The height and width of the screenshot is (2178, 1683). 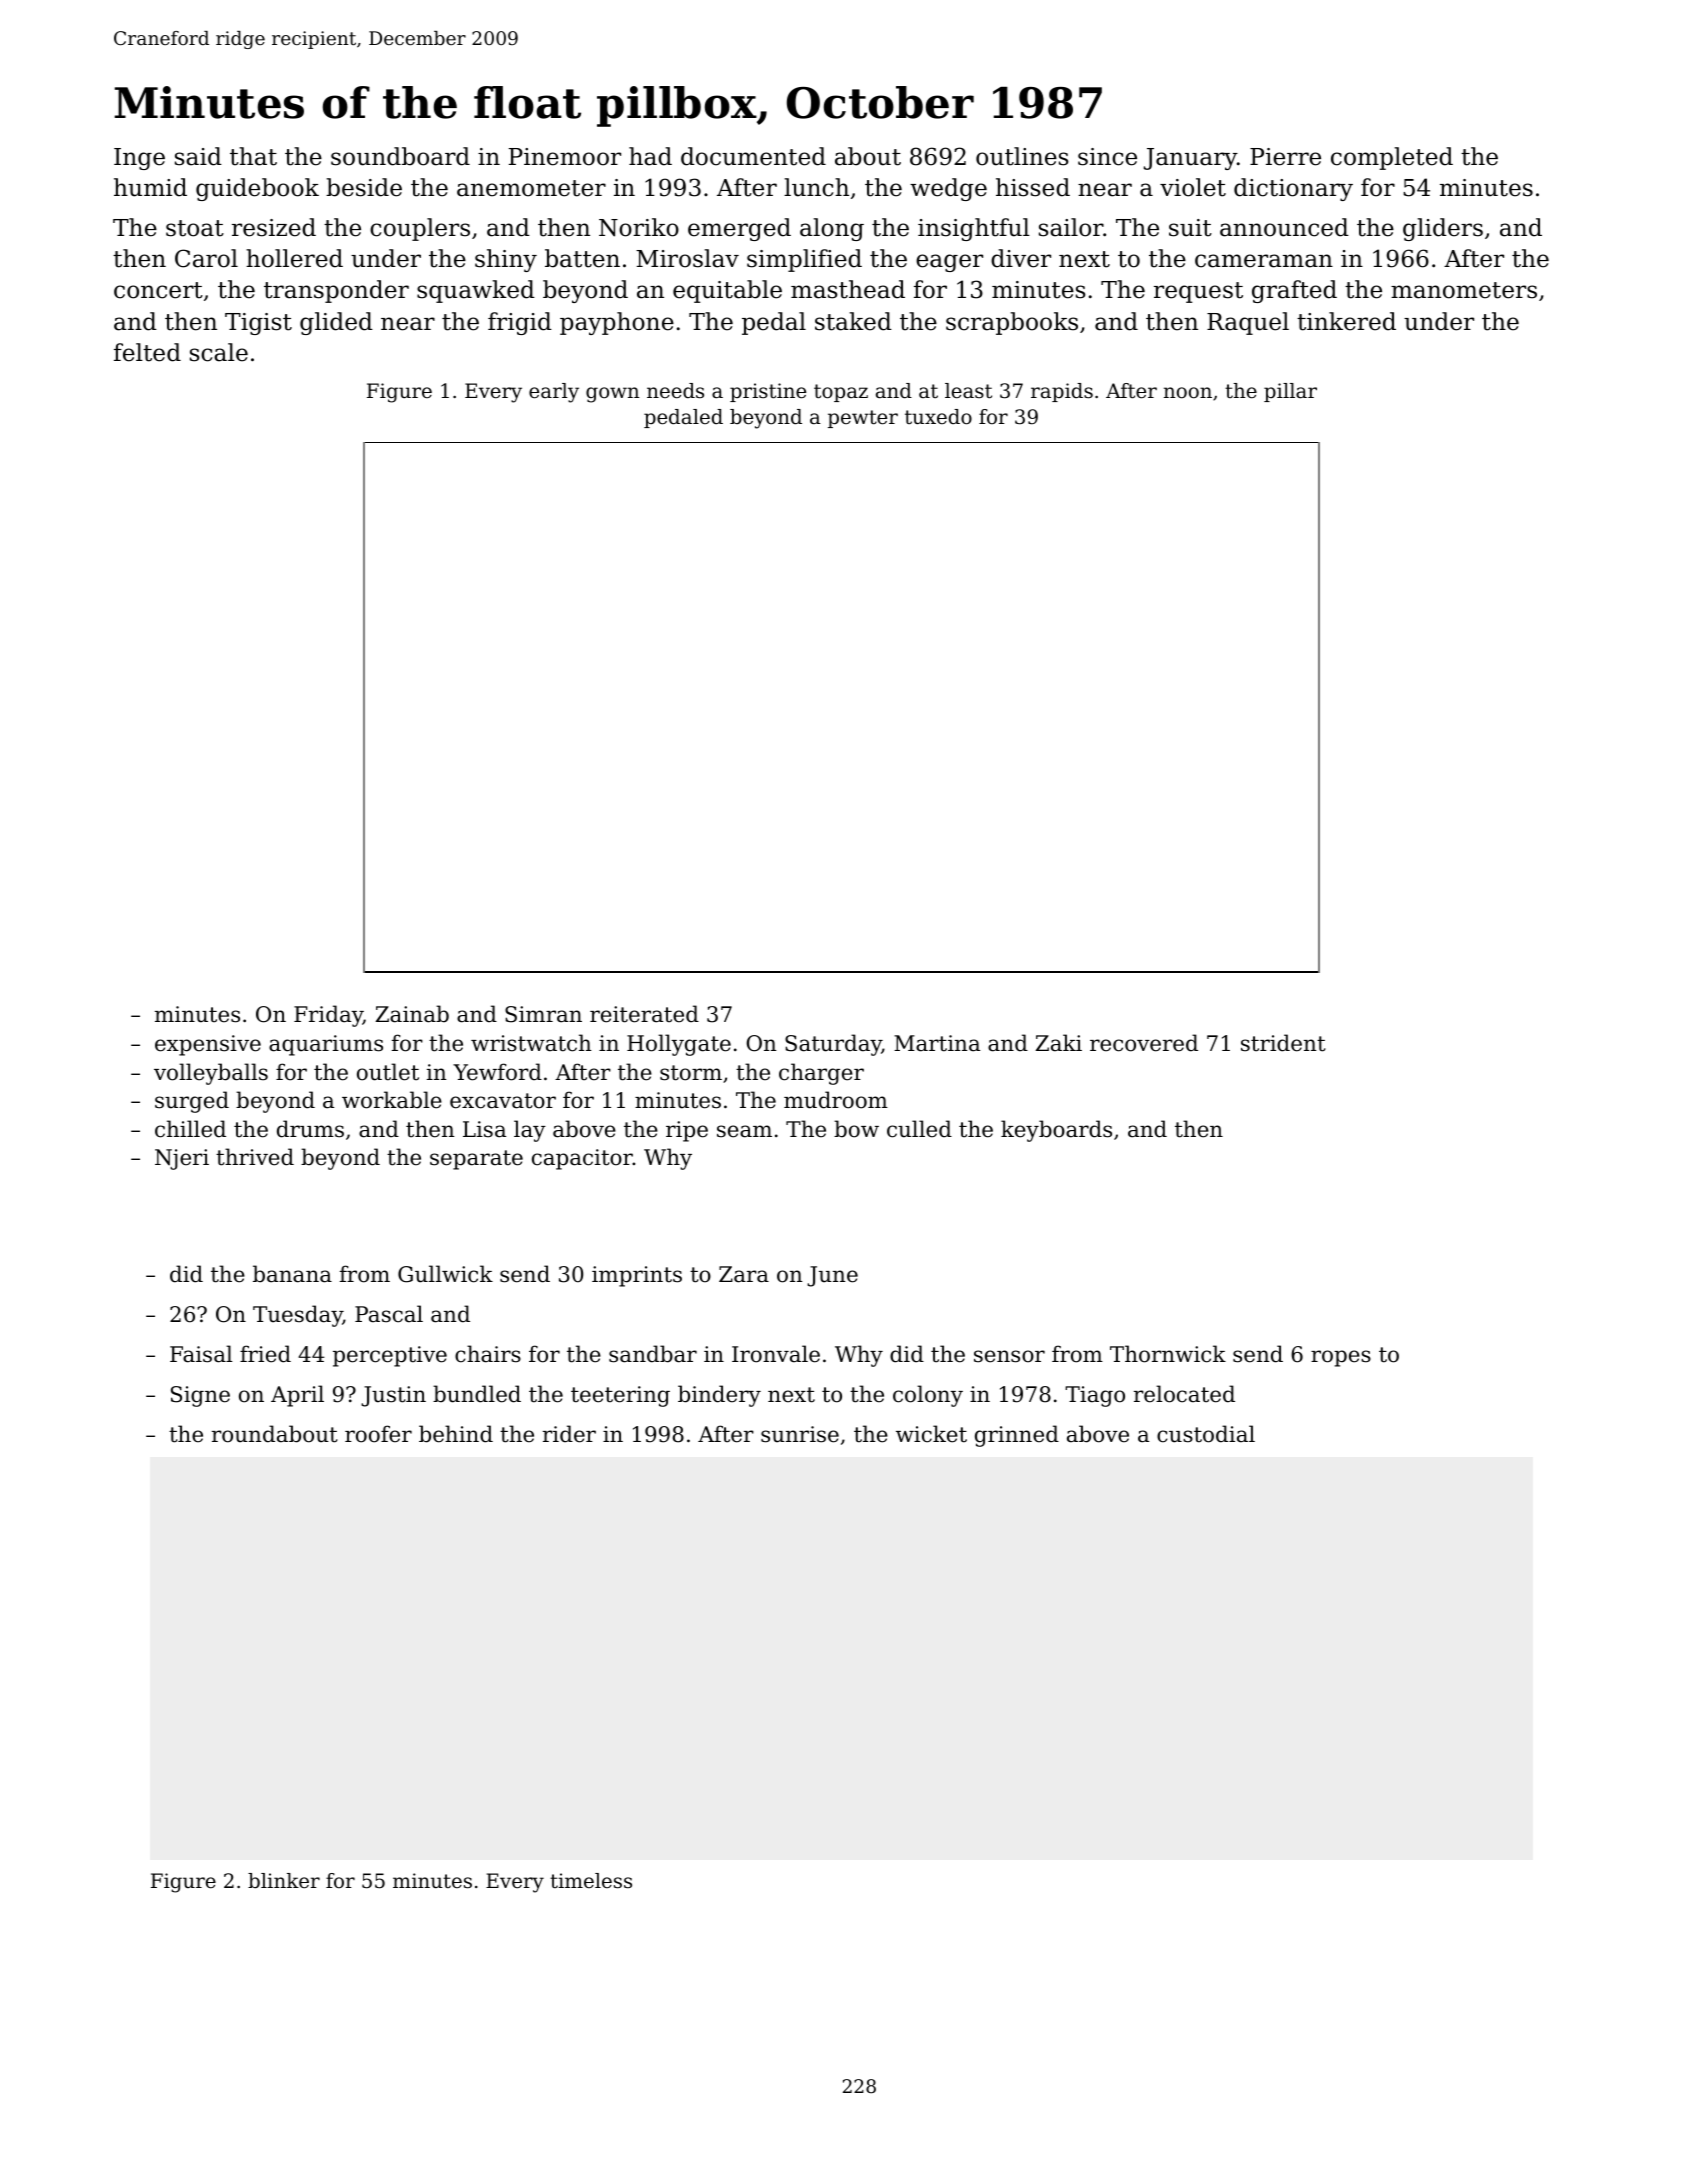 I want to click on recovered, so click(x=1144, y=1043).
